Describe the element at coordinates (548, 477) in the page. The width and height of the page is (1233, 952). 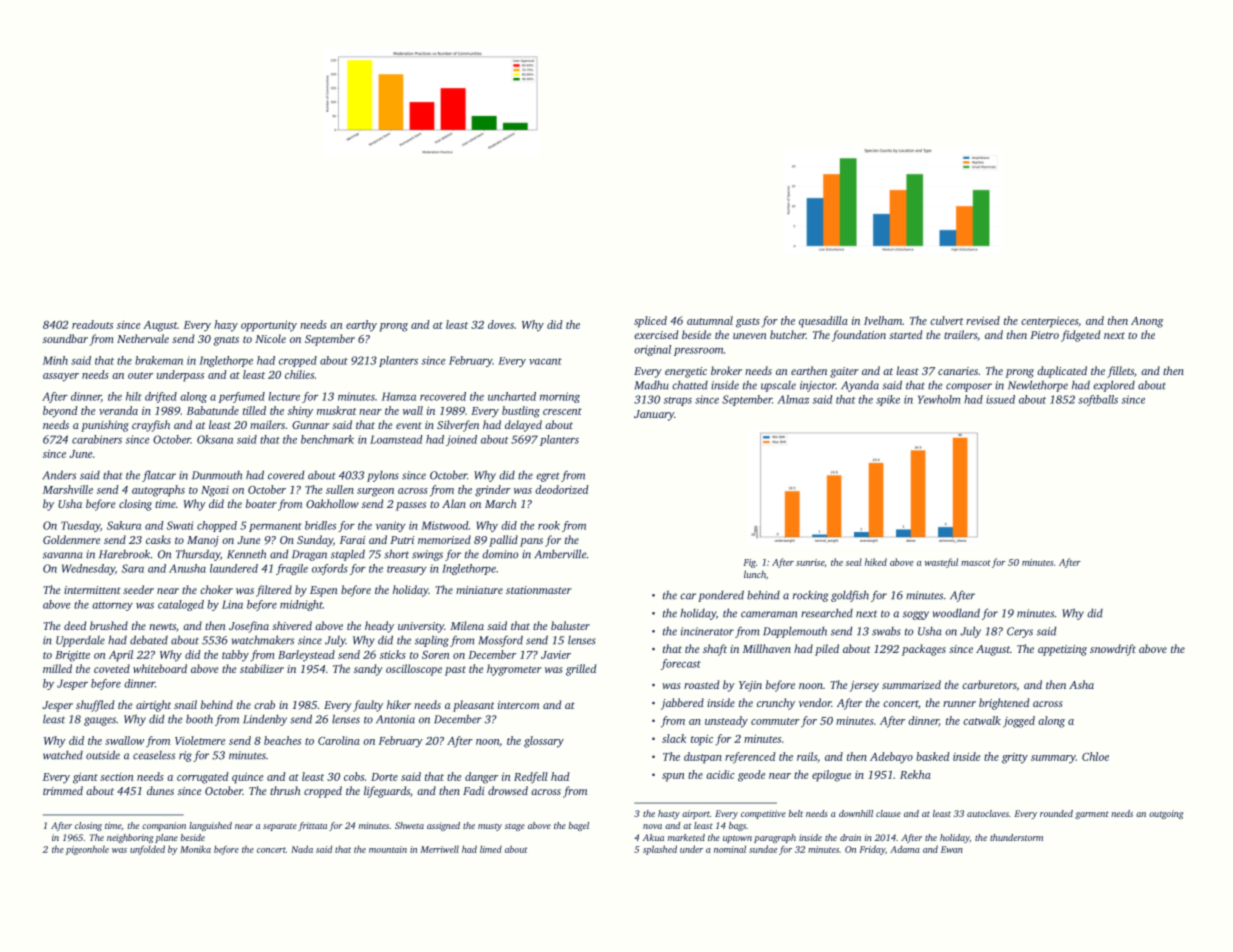
I see `egret` at that location.
